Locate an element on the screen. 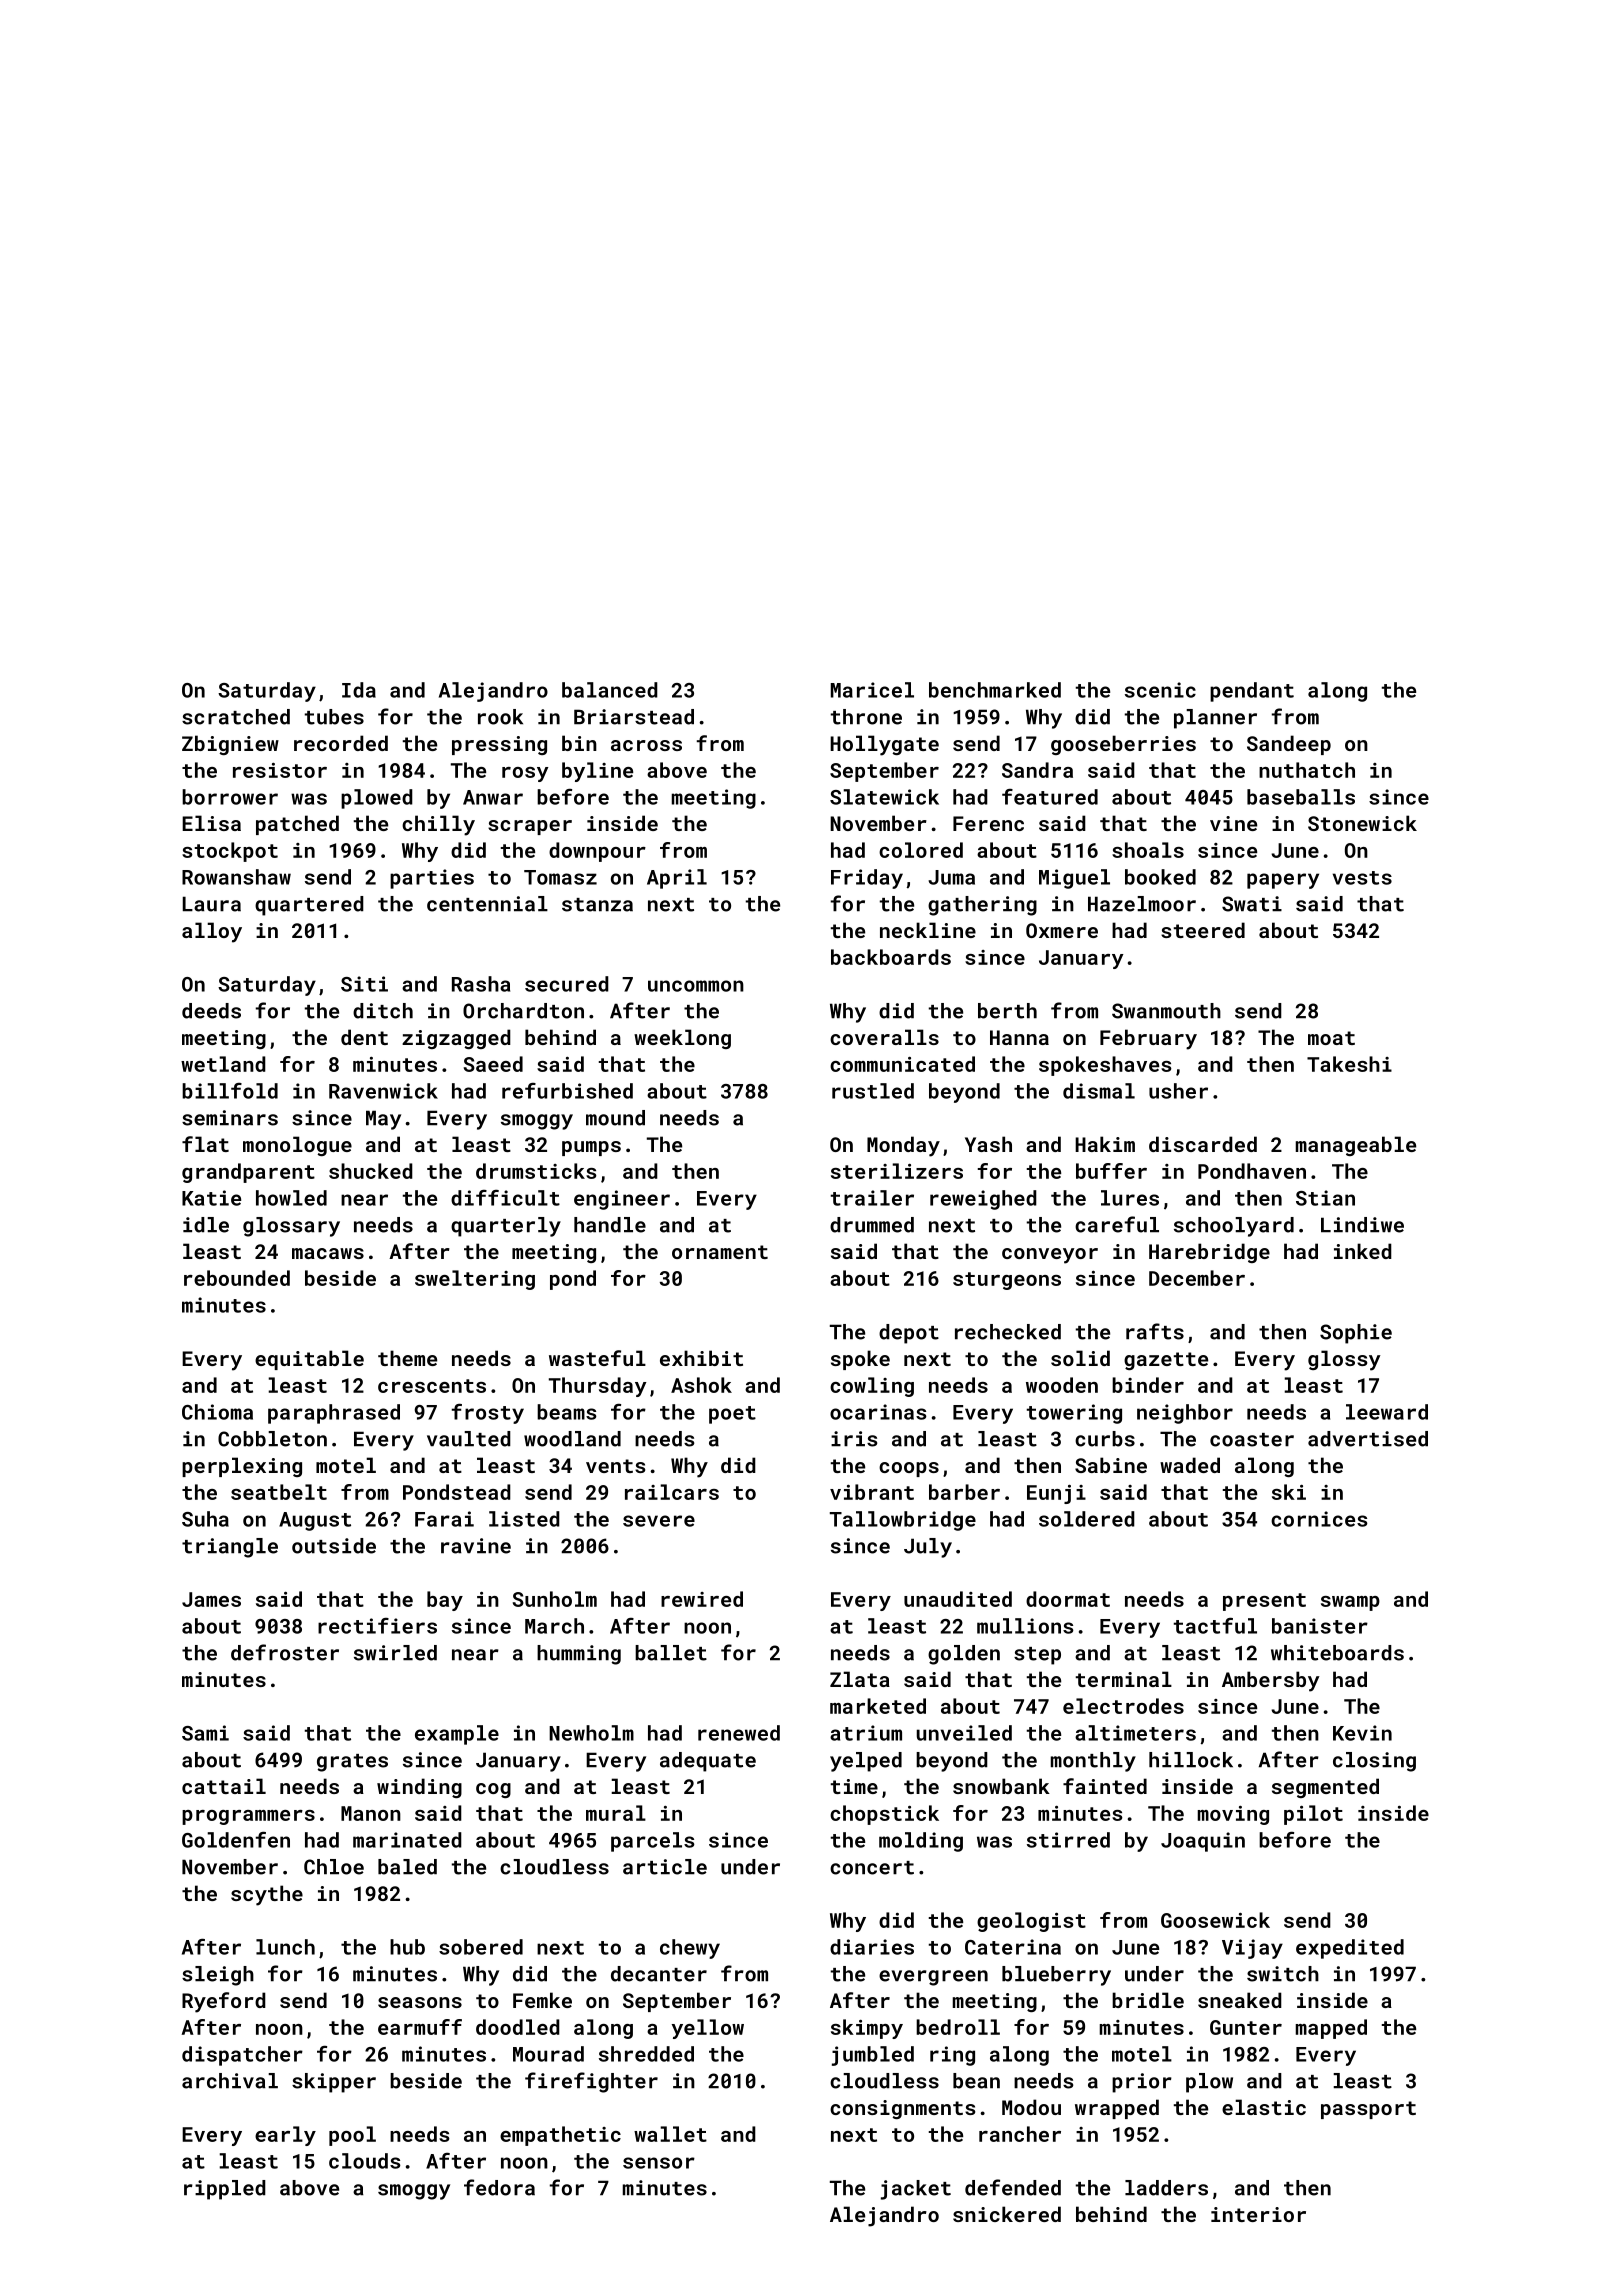 The image size is (1620, 2292). pendant is located at coordinates (1252, 692).
